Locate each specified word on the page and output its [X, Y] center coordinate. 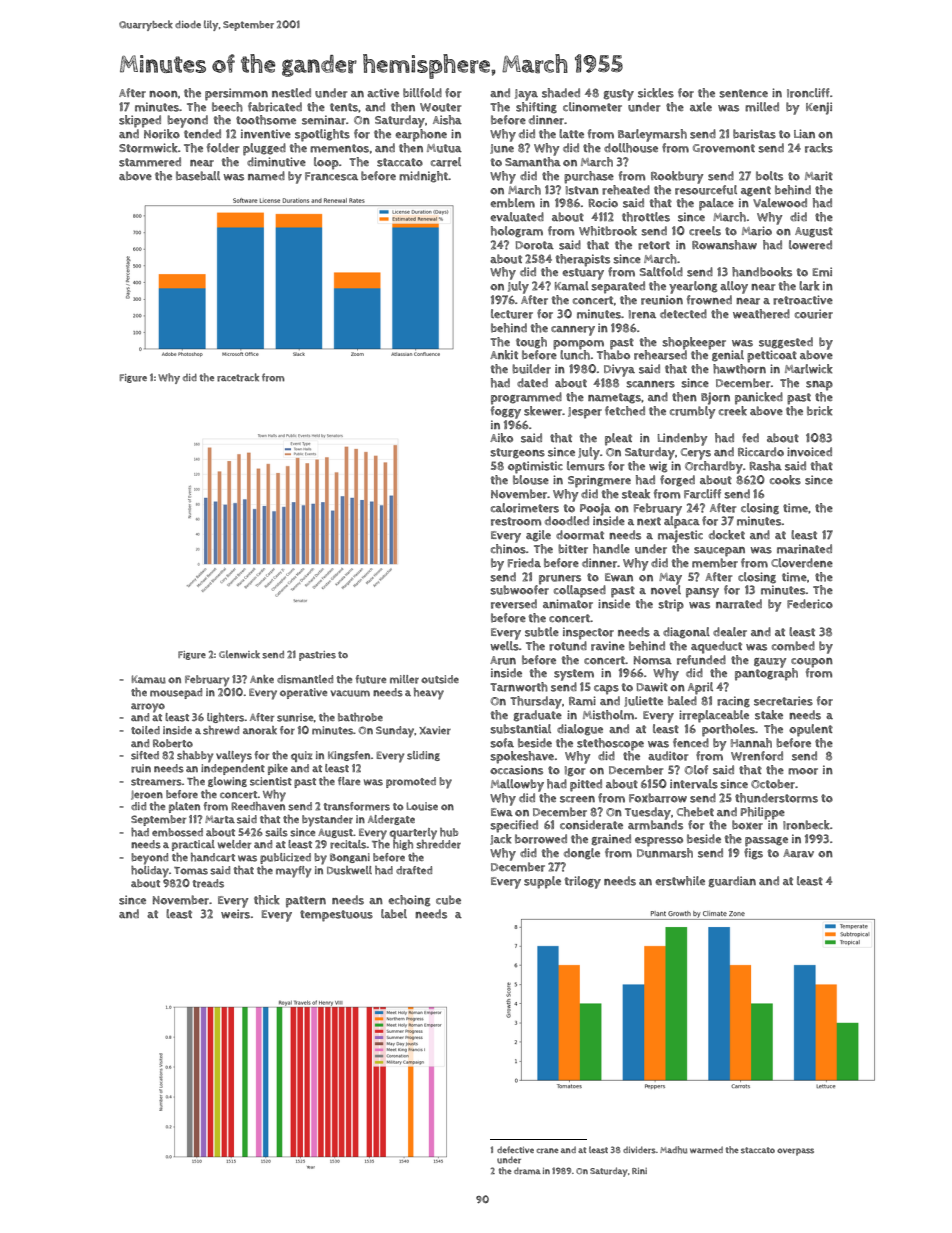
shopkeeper [694, 343]
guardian [732, 882]
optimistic [535, 467]
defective [515, 1149]
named [266, 176]
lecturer [512, 314]
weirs [235, 914]
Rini [639, 1171]
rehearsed [660, 355]
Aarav [798, 853]
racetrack [238, 377]
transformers [357, 806]
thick [267, 900]
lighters [226, 718]
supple [542, 882]
